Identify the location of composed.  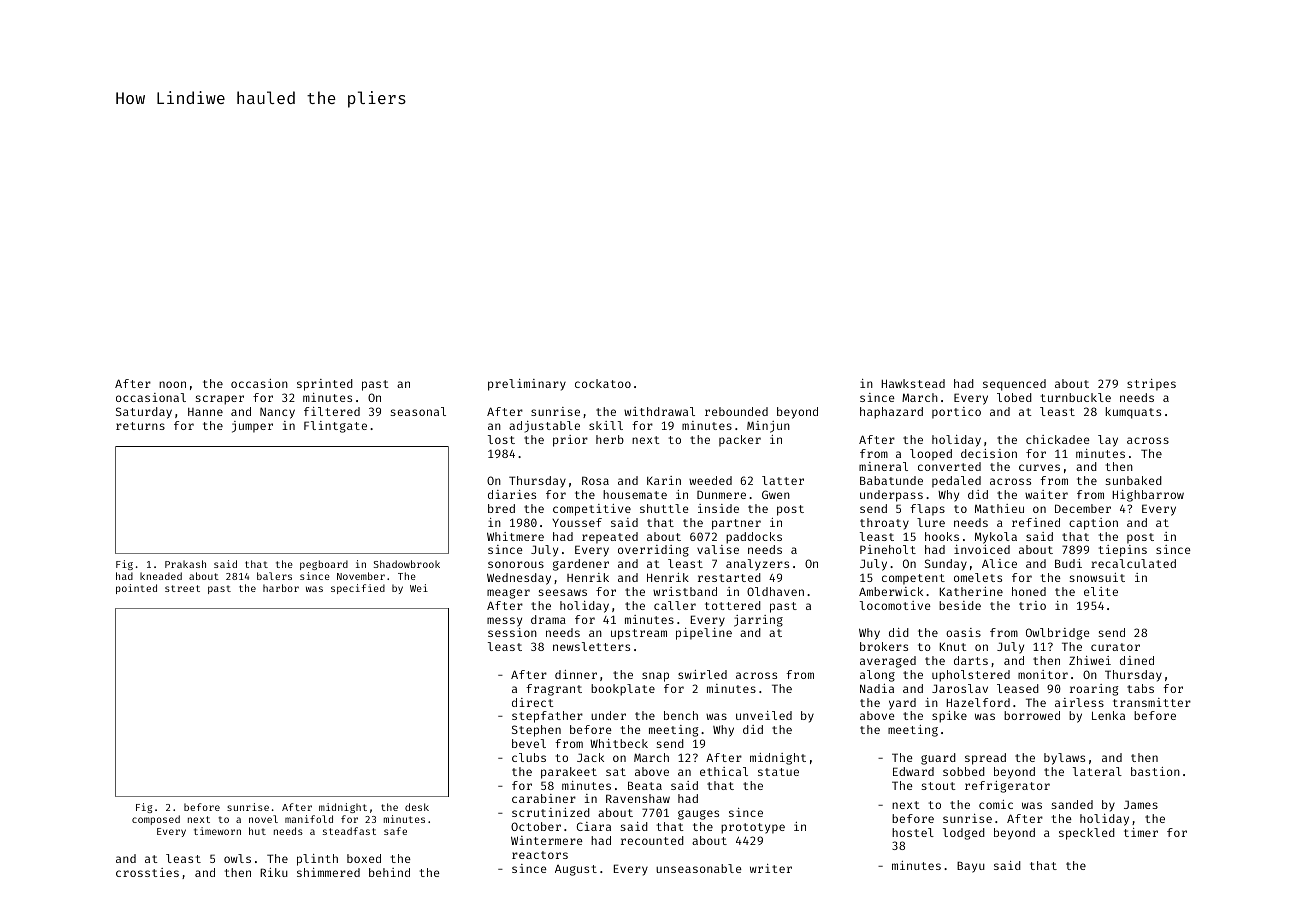
(156, 820).
